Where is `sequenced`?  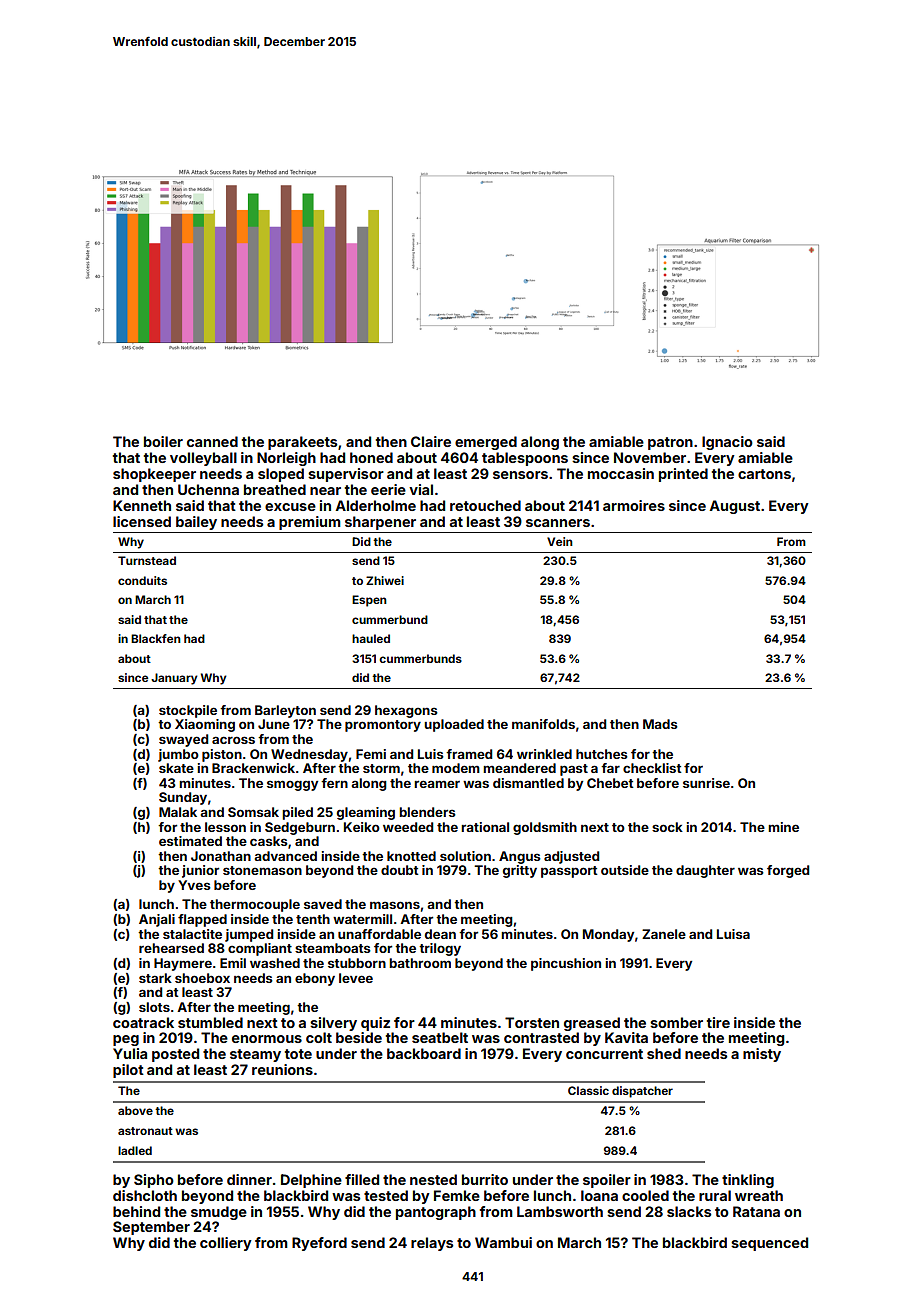 sequenced is located at coordinates (769, 1244).
